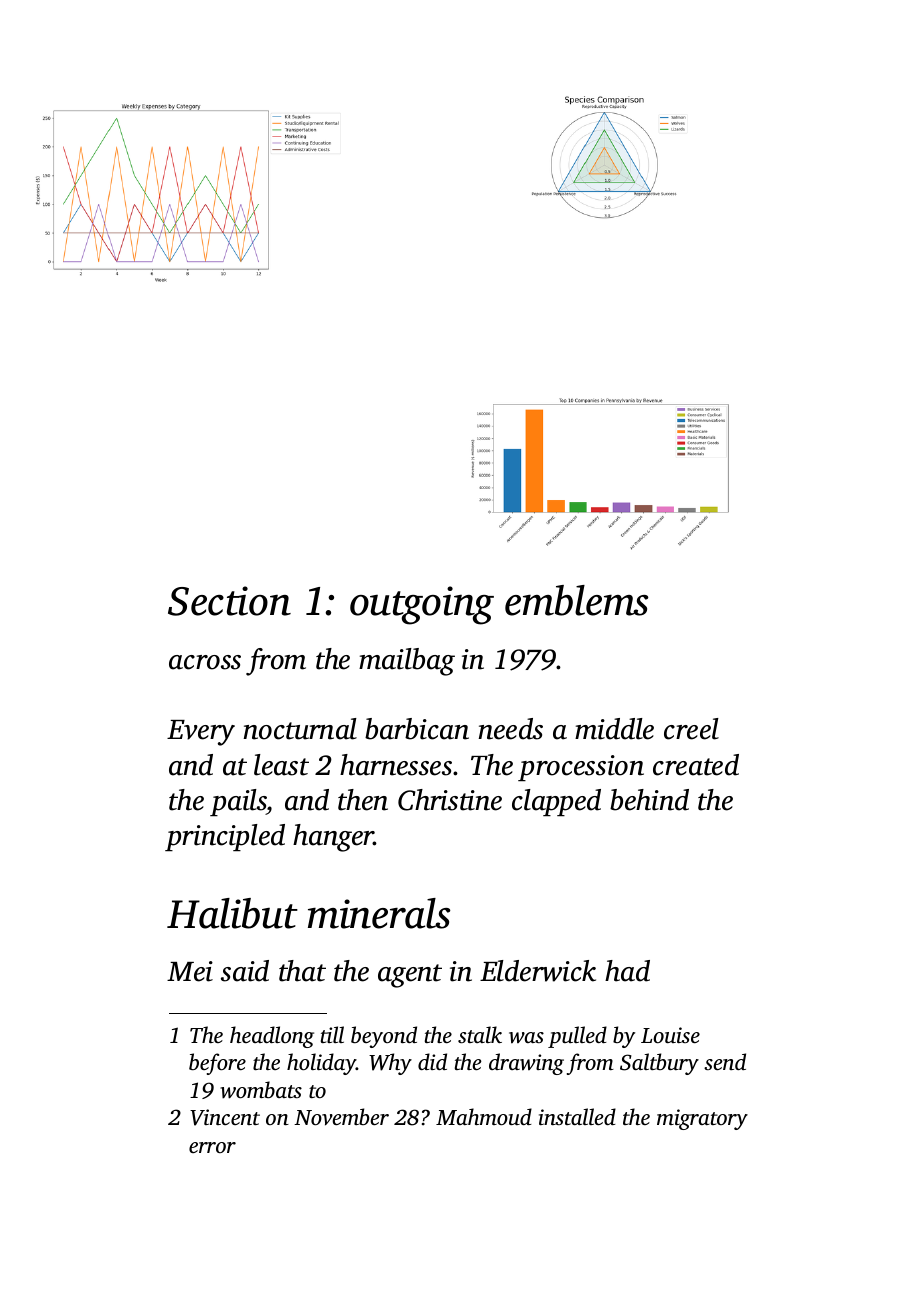 The image size is (924, 1311). Describe the element at coordinates (232, 913) in the screenshot. I see `Halibut` at that location.
